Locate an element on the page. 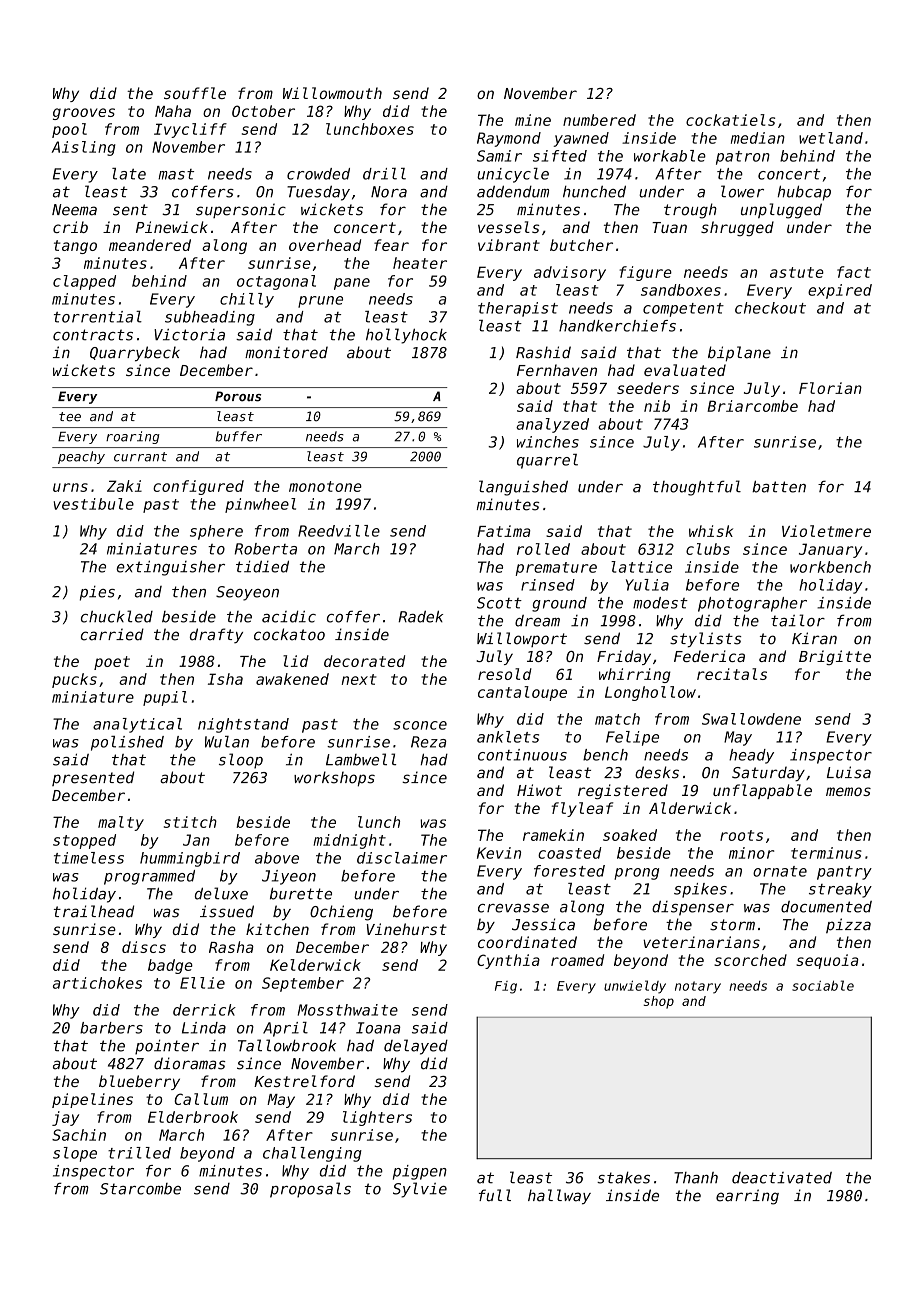 The height and width of the document is (1308, 924). handkerchiefs is located at coordinates (617, 326).
